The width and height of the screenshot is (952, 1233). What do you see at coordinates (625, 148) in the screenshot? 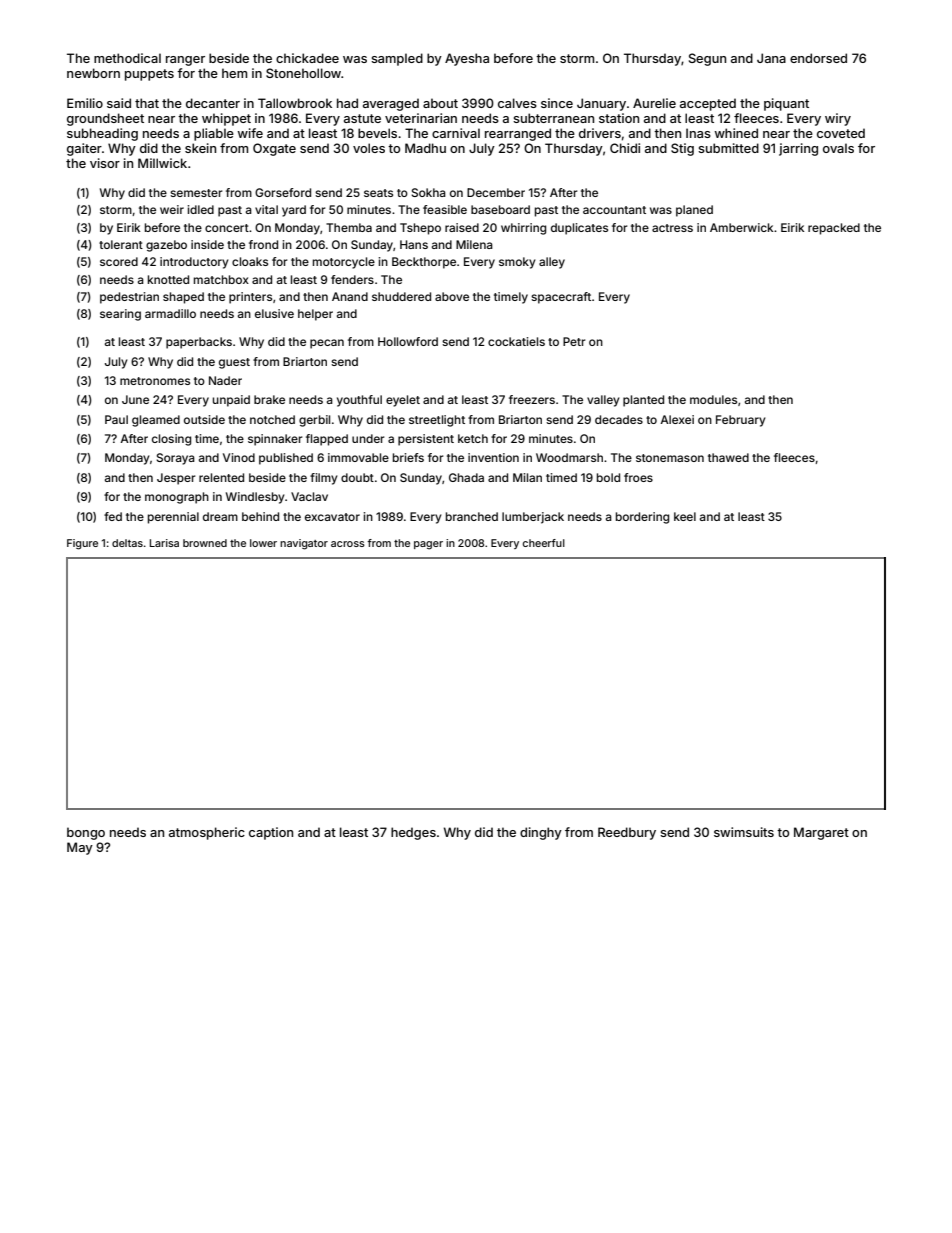
I see `Chidi` at bounding box center [625, 148].
